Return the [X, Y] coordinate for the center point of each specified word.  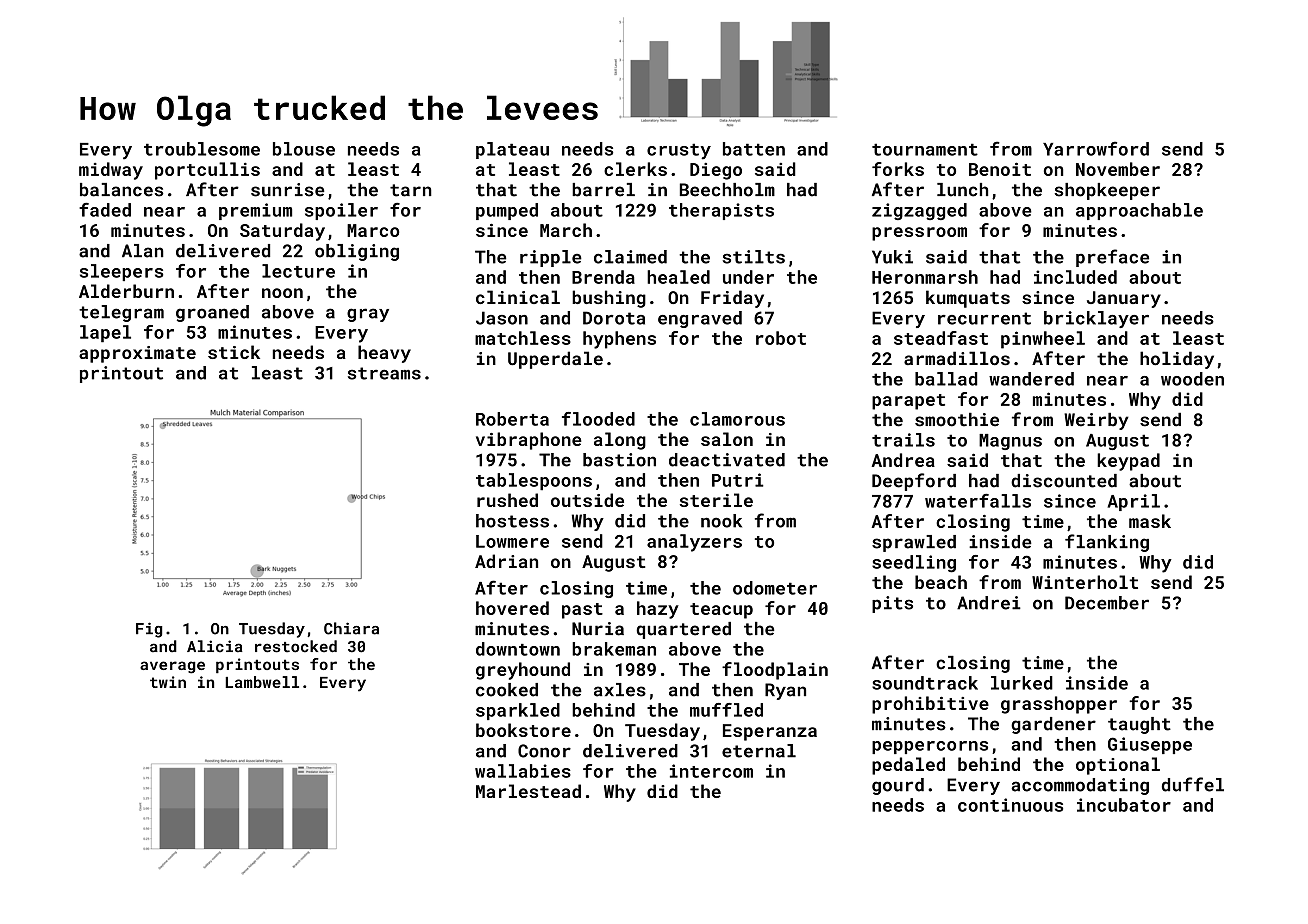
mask [1150, 521]
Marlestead [528, 791]
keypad [1128, 462]
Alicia [215, 646]
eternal [759, 751]
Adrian [506, 561]
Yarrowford [1096, 148]
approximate [137, 354]
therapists [721, 211]
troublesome [202, 149]
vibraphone [529, 441]
